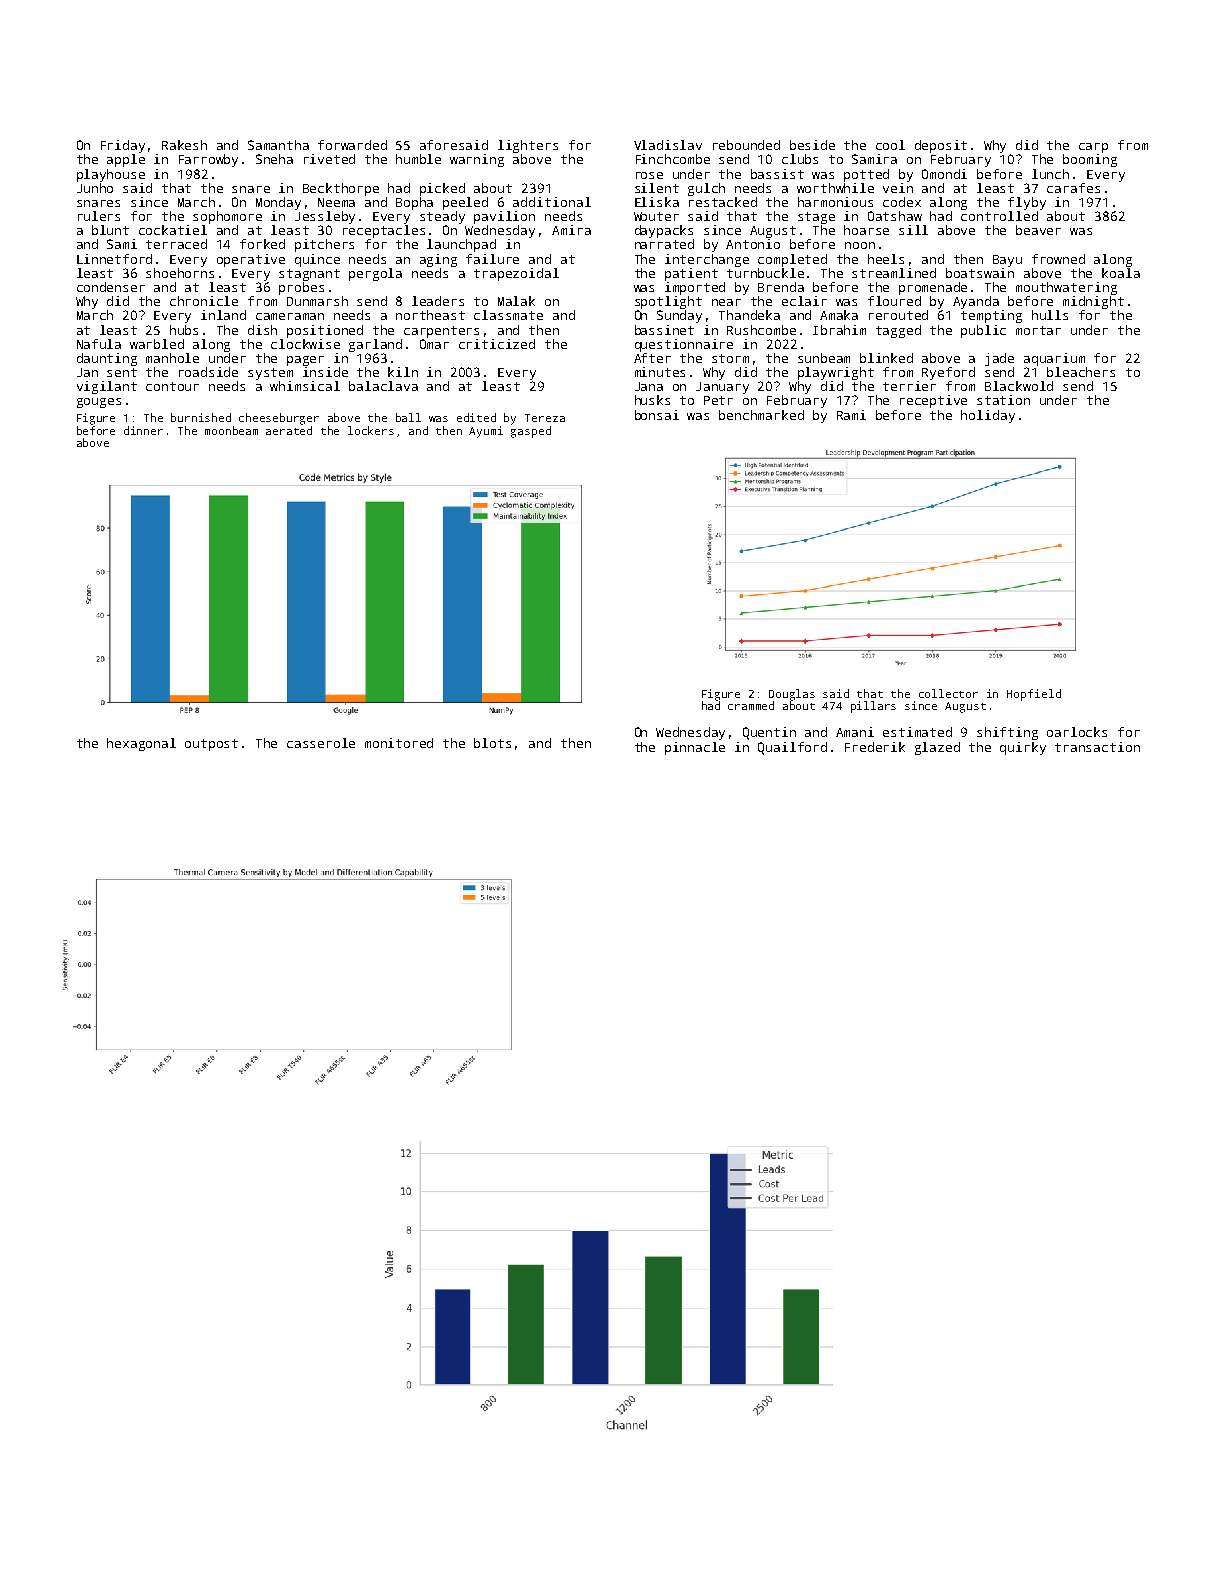 The height and width of the screenshot is (1585, 1225). What do you see at coordinates (941, 146) in the screenshot?
I see `deposit` at bounding box center [941, 146].
